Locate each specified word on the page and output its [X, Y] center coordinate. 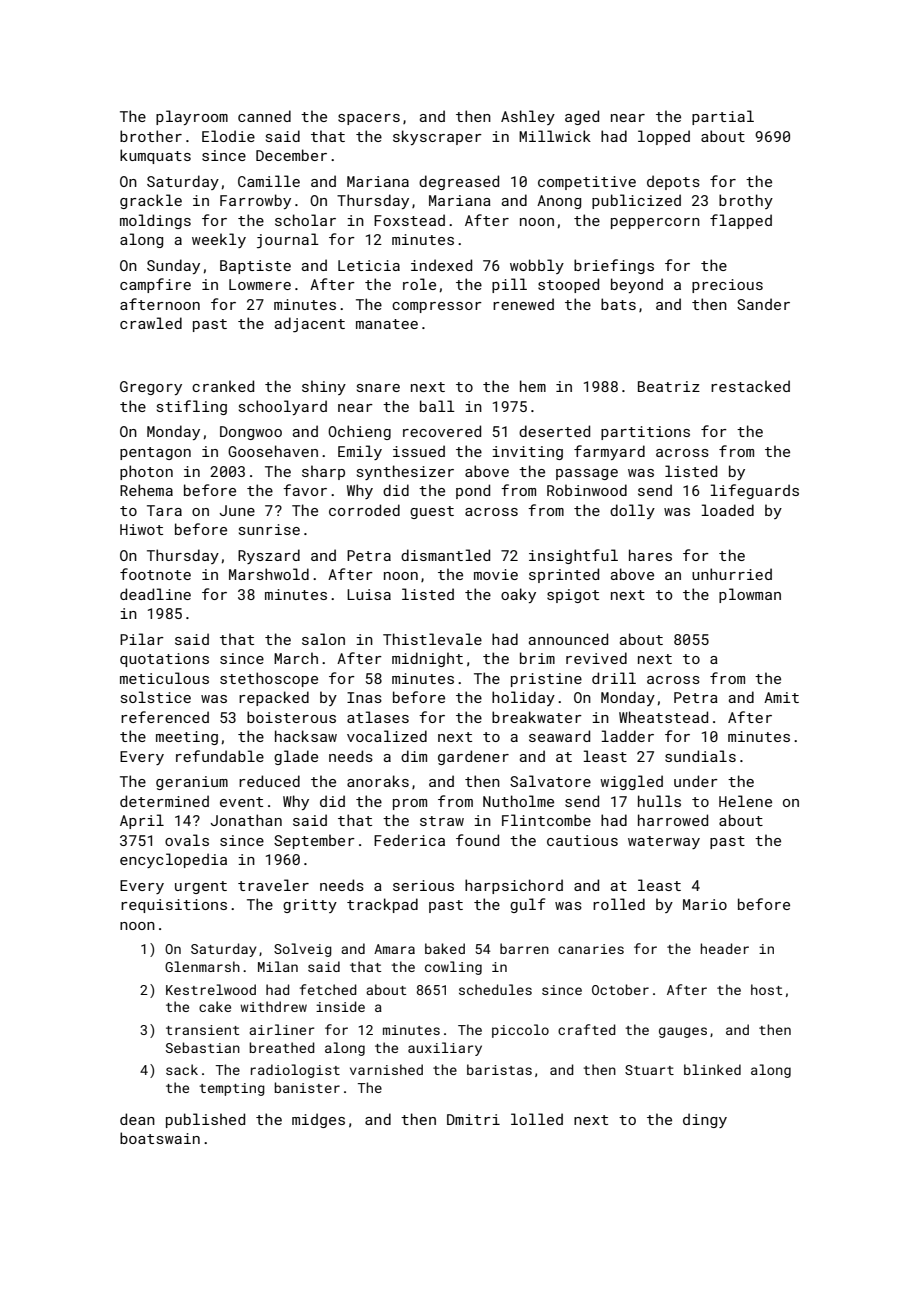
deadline [155, 594]
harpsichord [514, 886]
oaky [518, 595]
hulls [659, 801]
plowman [750, 595]
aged [582, 117]
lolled [537, 1119]
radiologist [295, 1071]
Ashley [528, 117]
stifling [192, 407]
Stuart [649, 1070]
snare [378, 388]
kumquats [155, 156]
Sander [763, 304]
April [142, 821]
